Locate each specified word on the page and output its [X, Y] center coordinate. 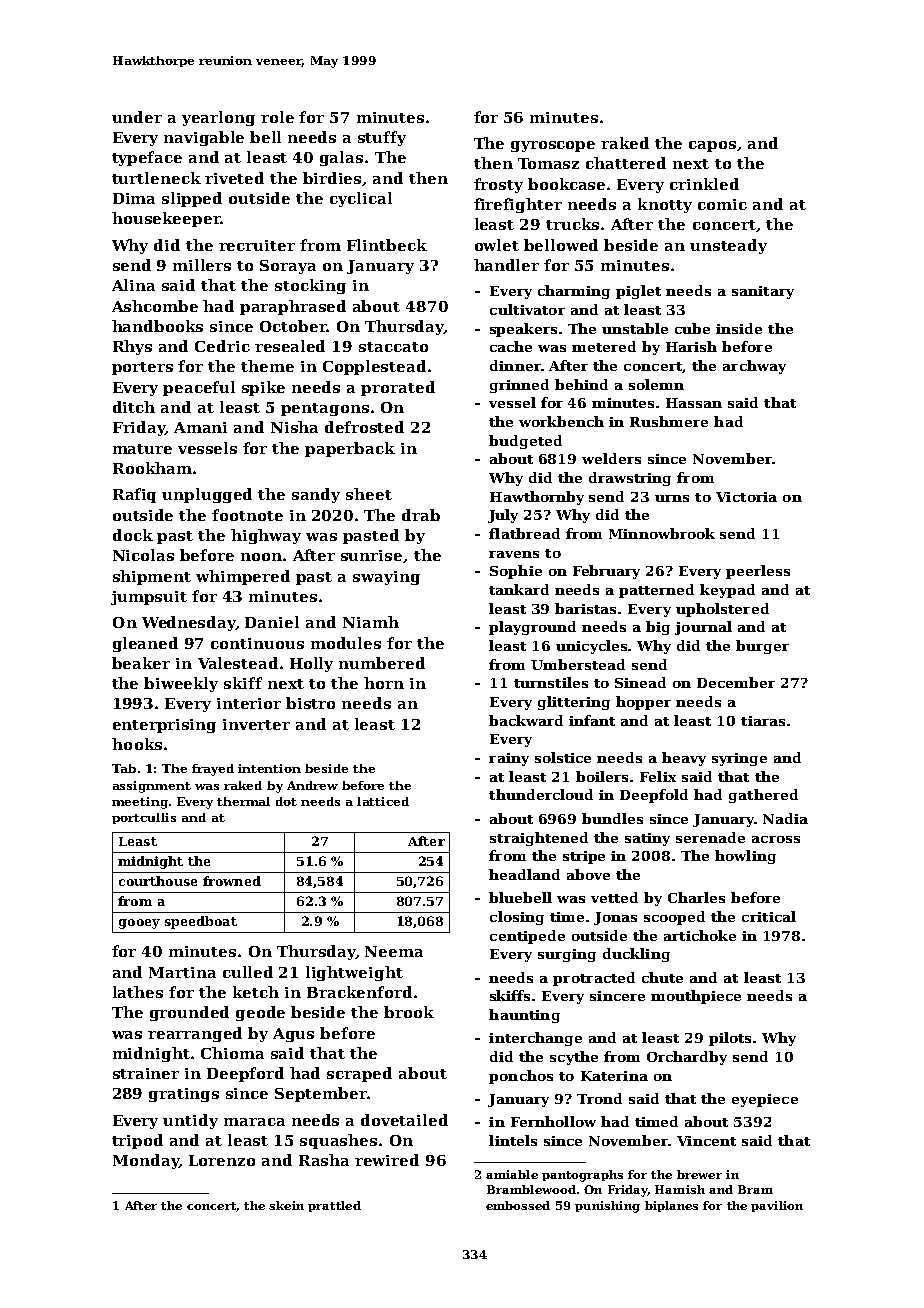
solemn [656, 384]
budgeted [525, 442]
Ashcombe [155, 306]
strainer [146, 1073]
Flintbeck [387, 245]
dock [133, 535]
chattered [626, 163]
